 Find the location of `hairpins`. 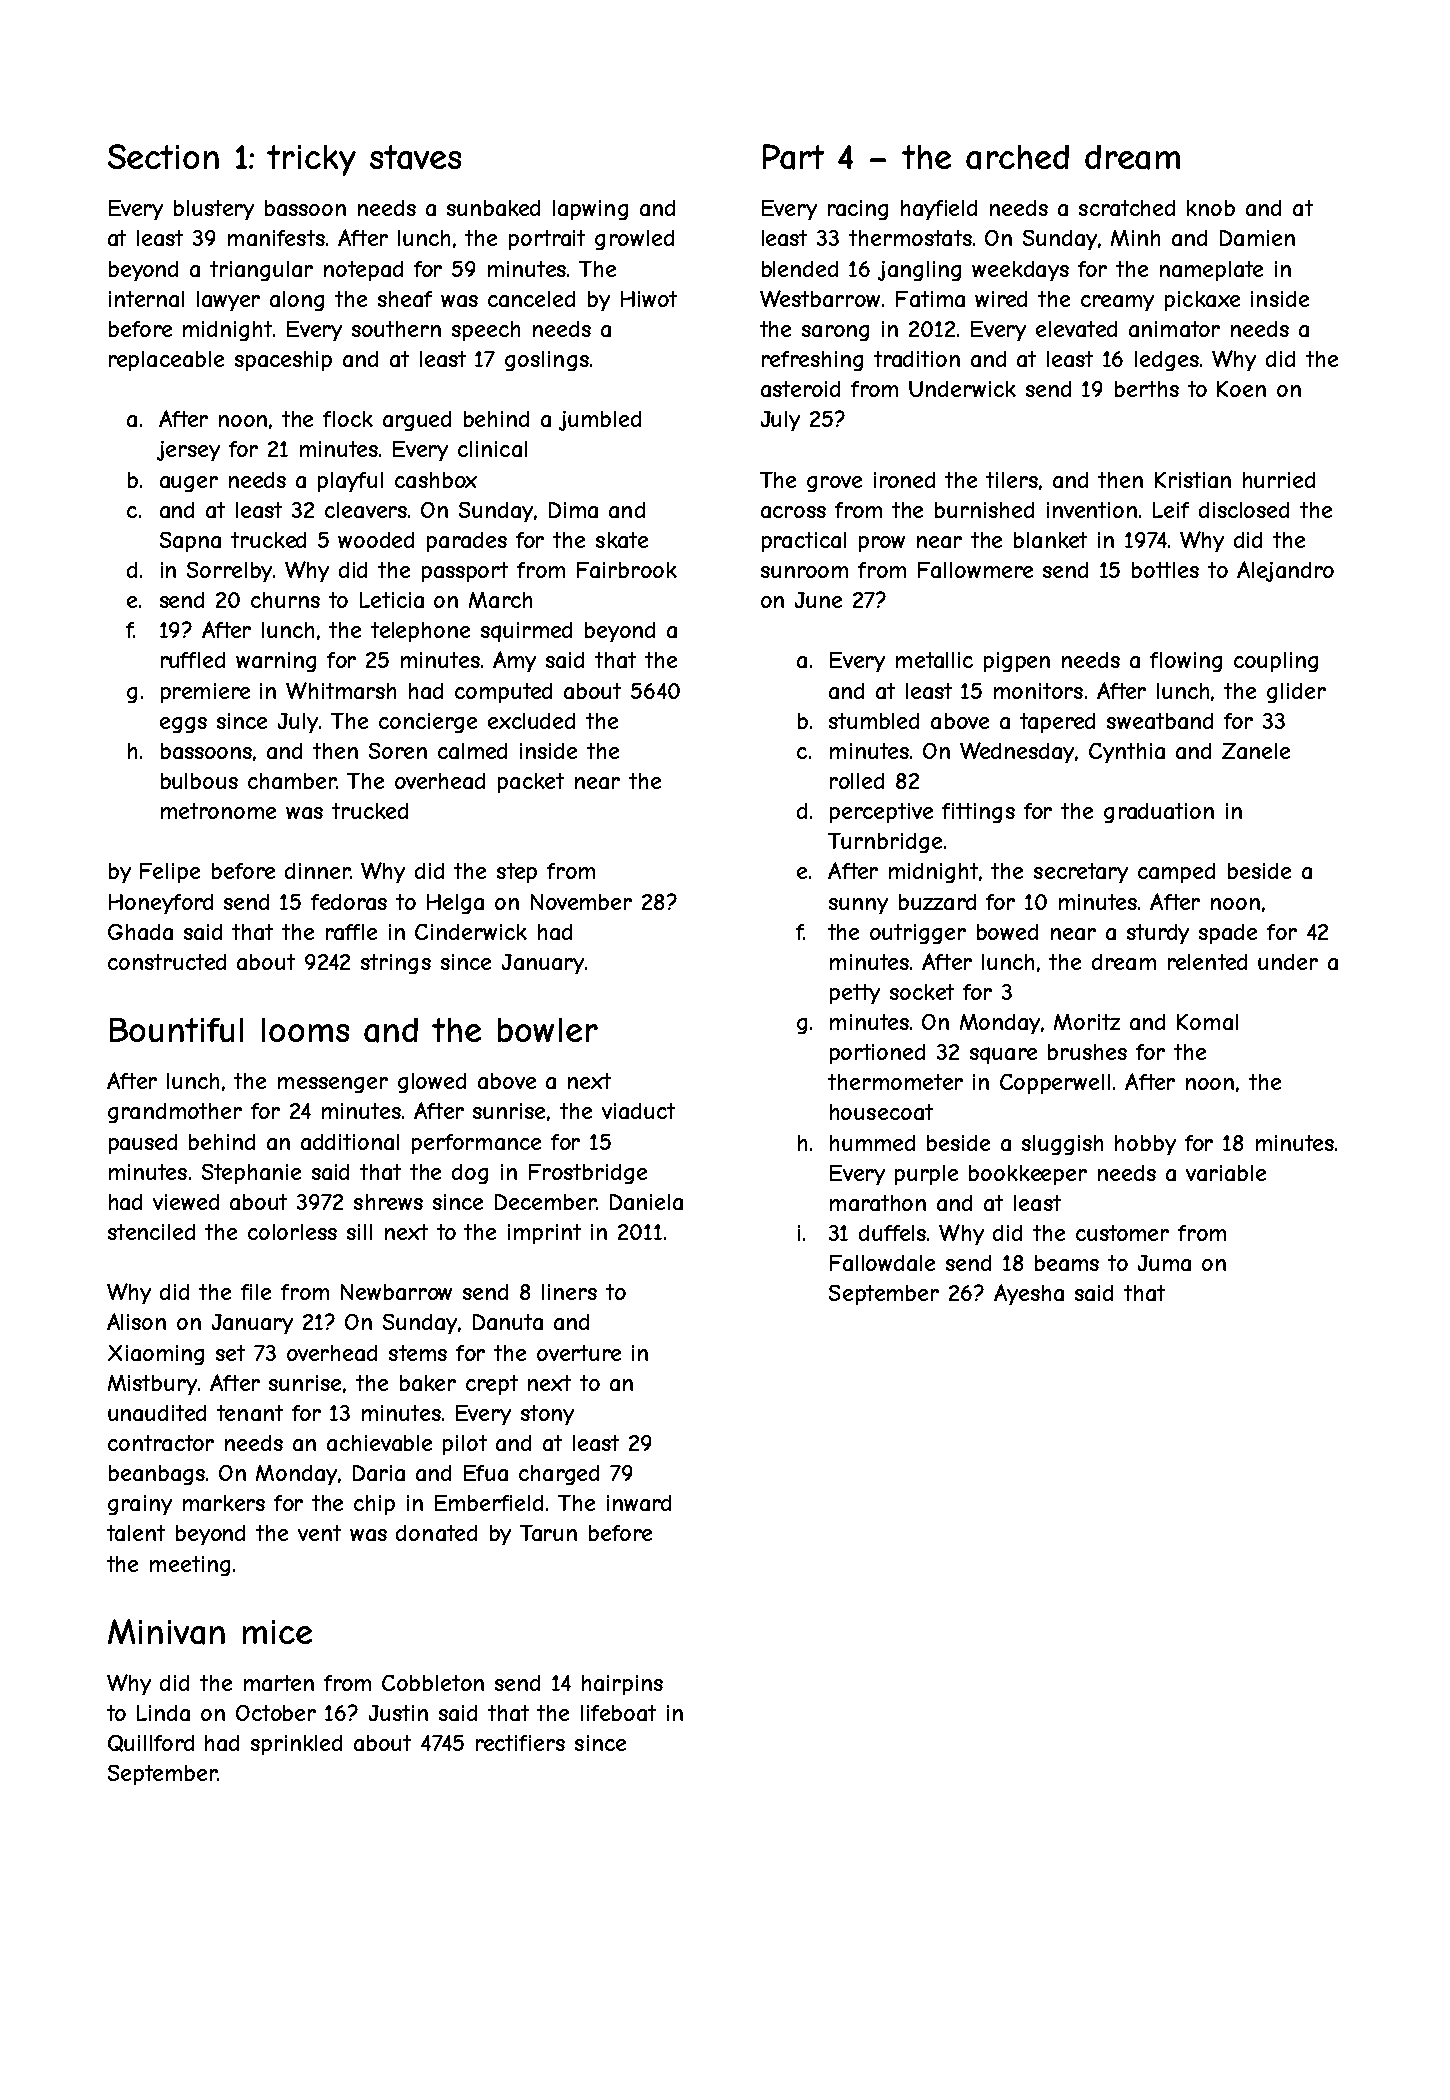

hairpins is located at coordinates (622, 1685).
